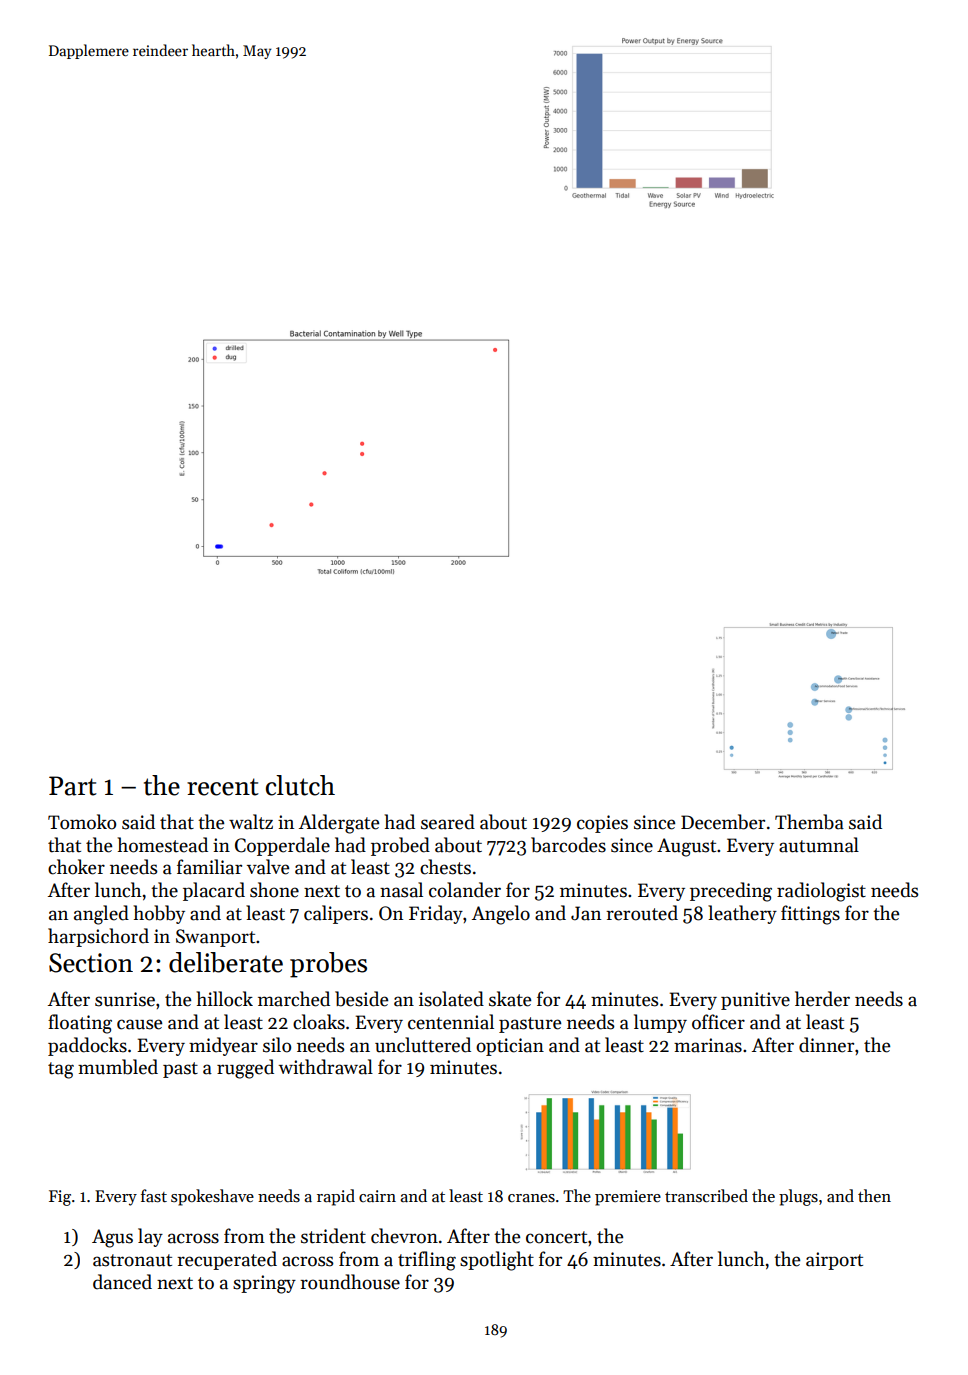 The width and height of the screenshot is (968, 1375). What do you see at coordinates (300, 785) in the screenshot?
I see `clutch` at bounding box center [300, 785].
